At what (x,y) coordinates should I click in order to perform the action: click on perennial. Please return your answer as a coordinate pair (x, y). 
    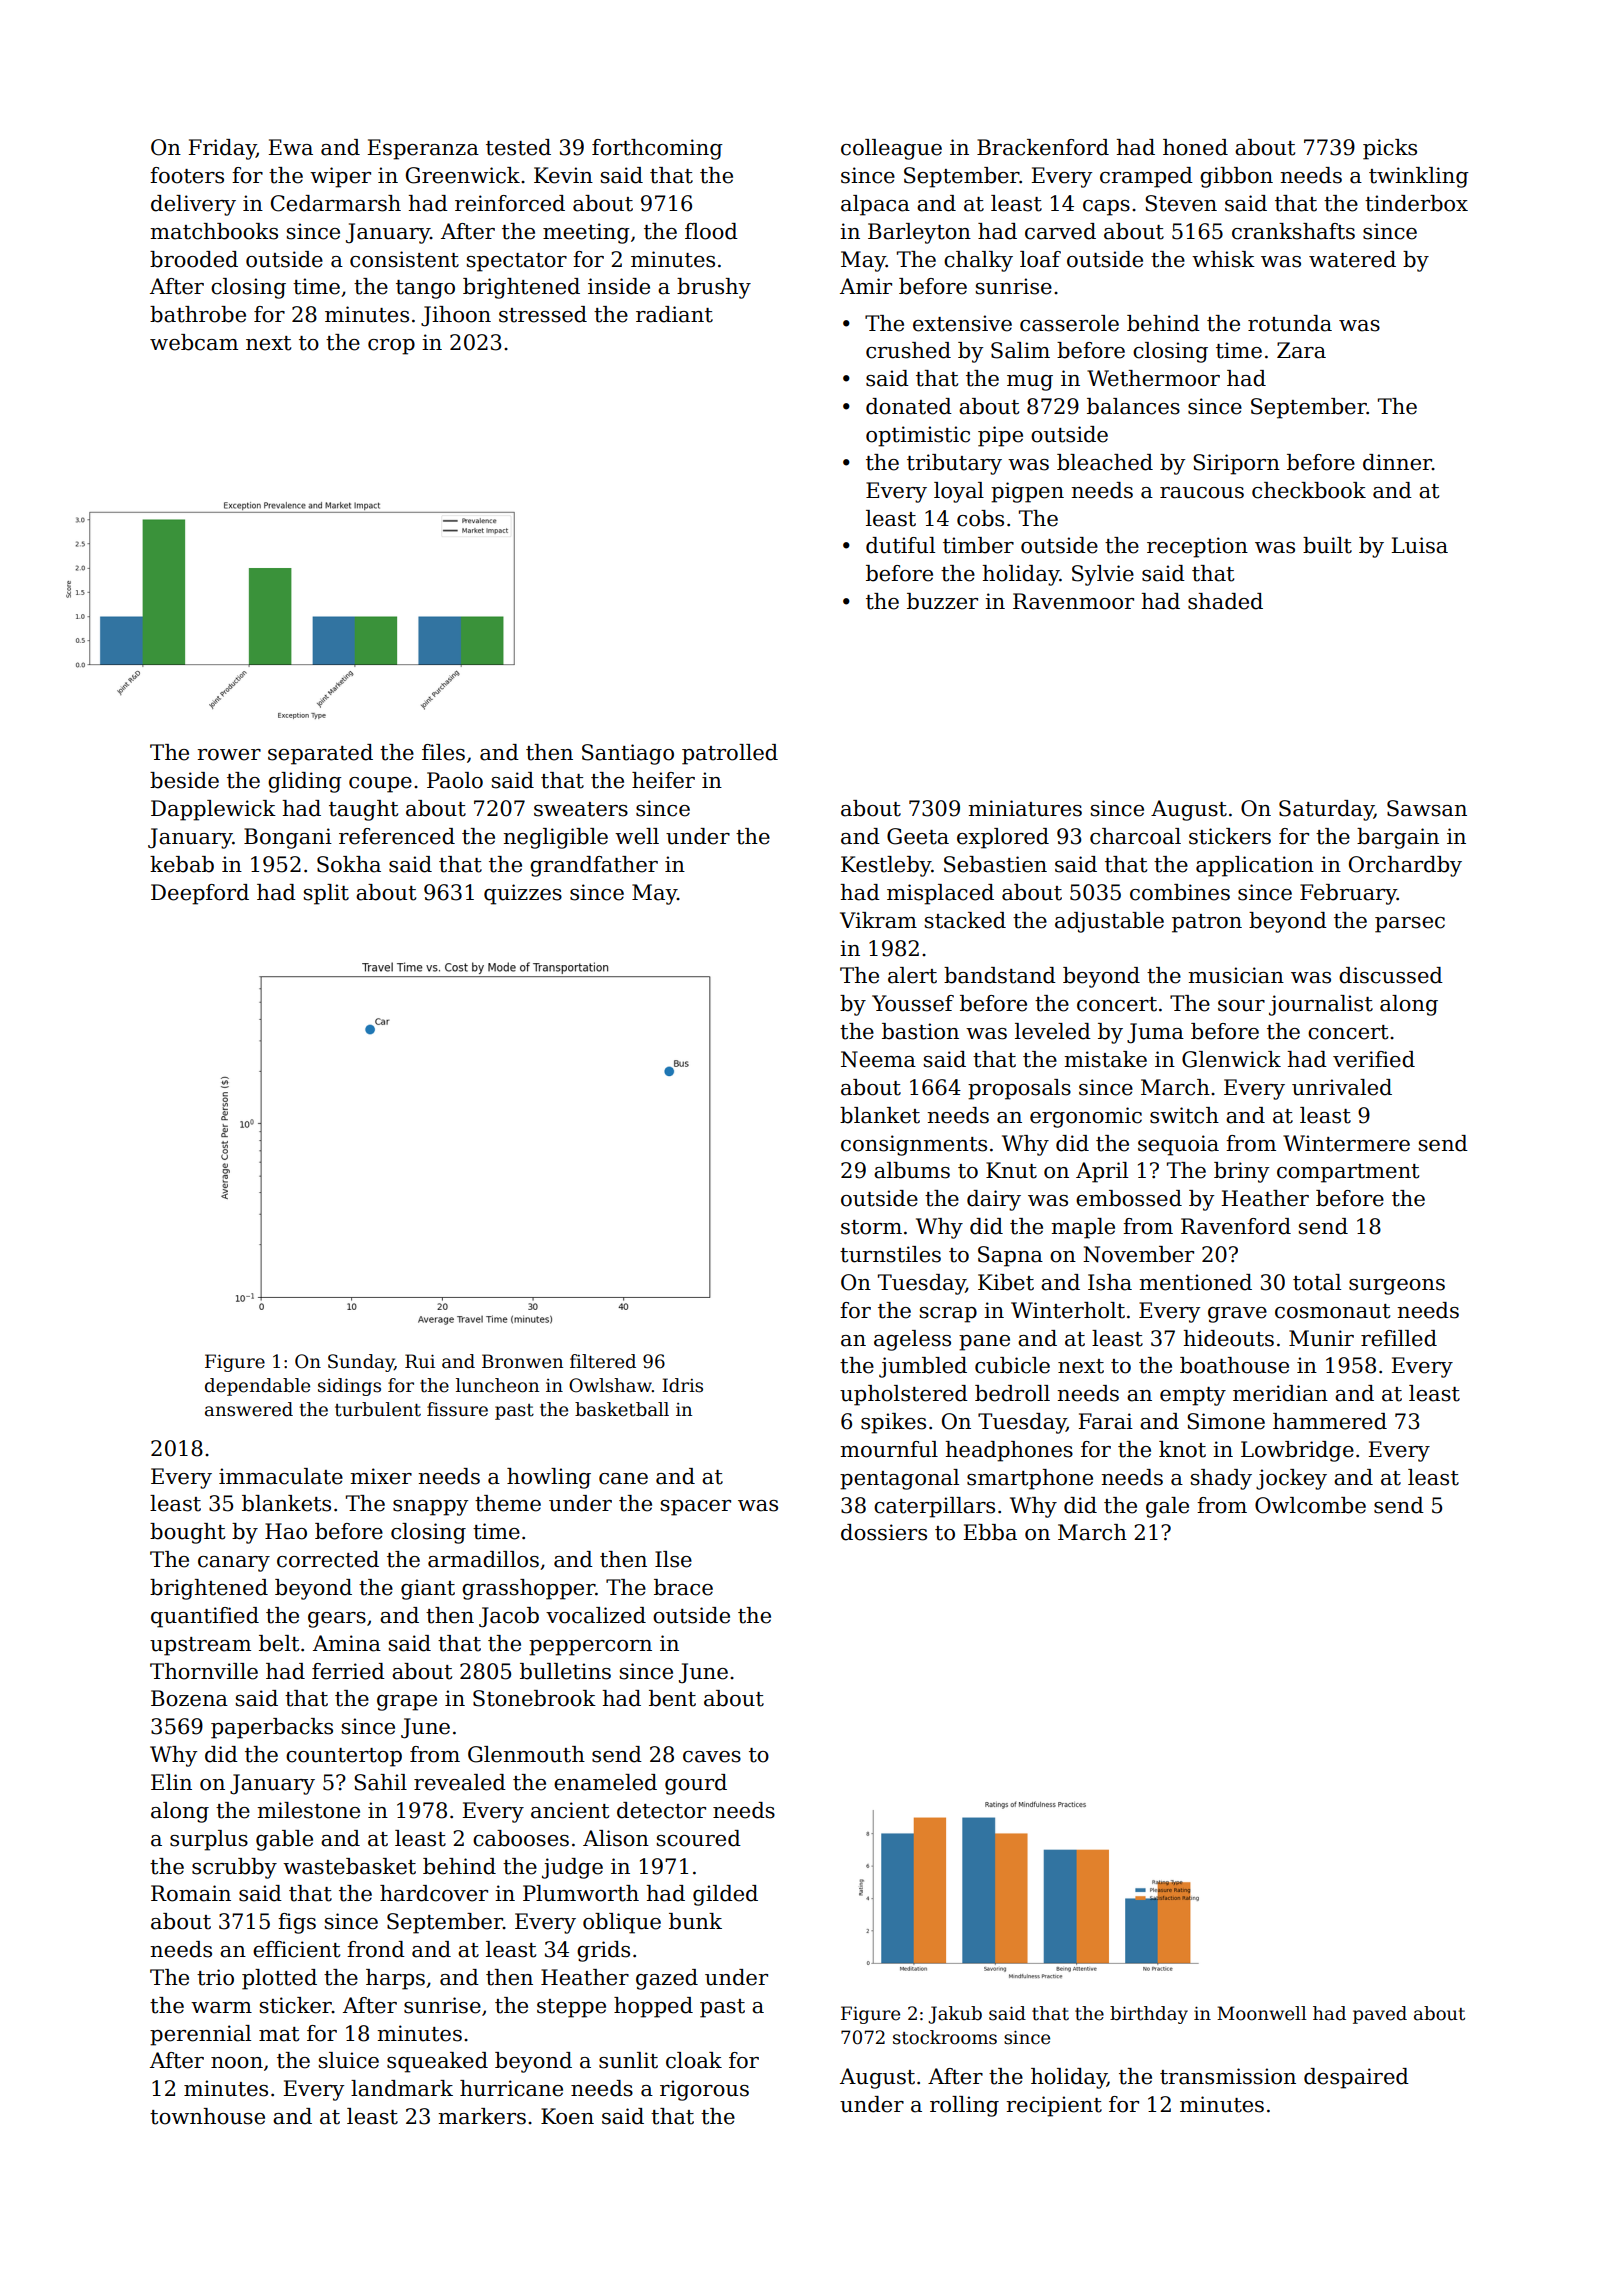
    Looking at the image, I should click on (200, 2035).
